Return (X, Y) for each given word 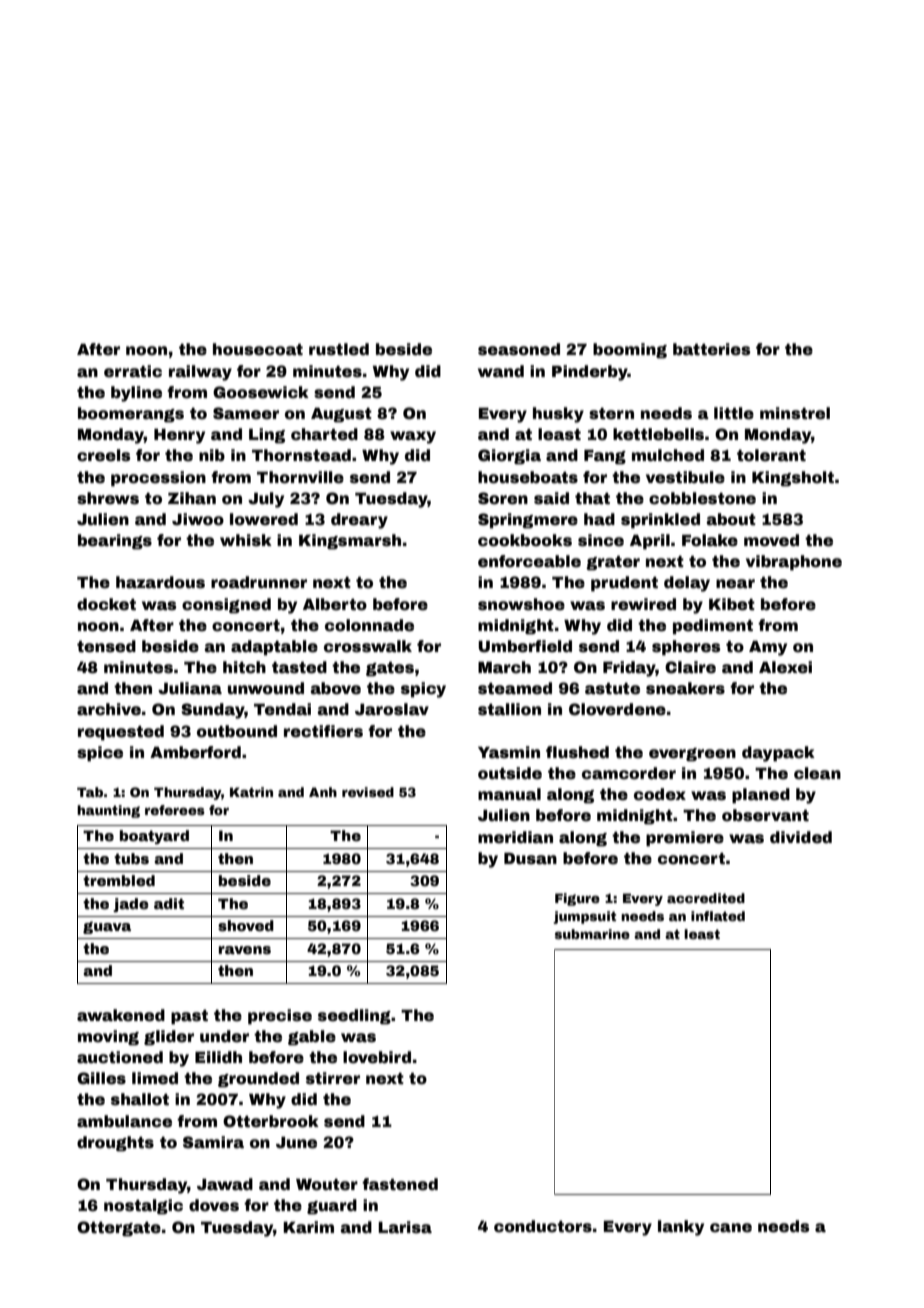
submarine (592, 934)
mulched (668, 455)
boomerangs (131, 415)
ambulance (124, 1121)
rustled (339, 349)
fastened (400, 1184)
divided (801, 837)
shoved (246, 925)
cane (731, 1228)
